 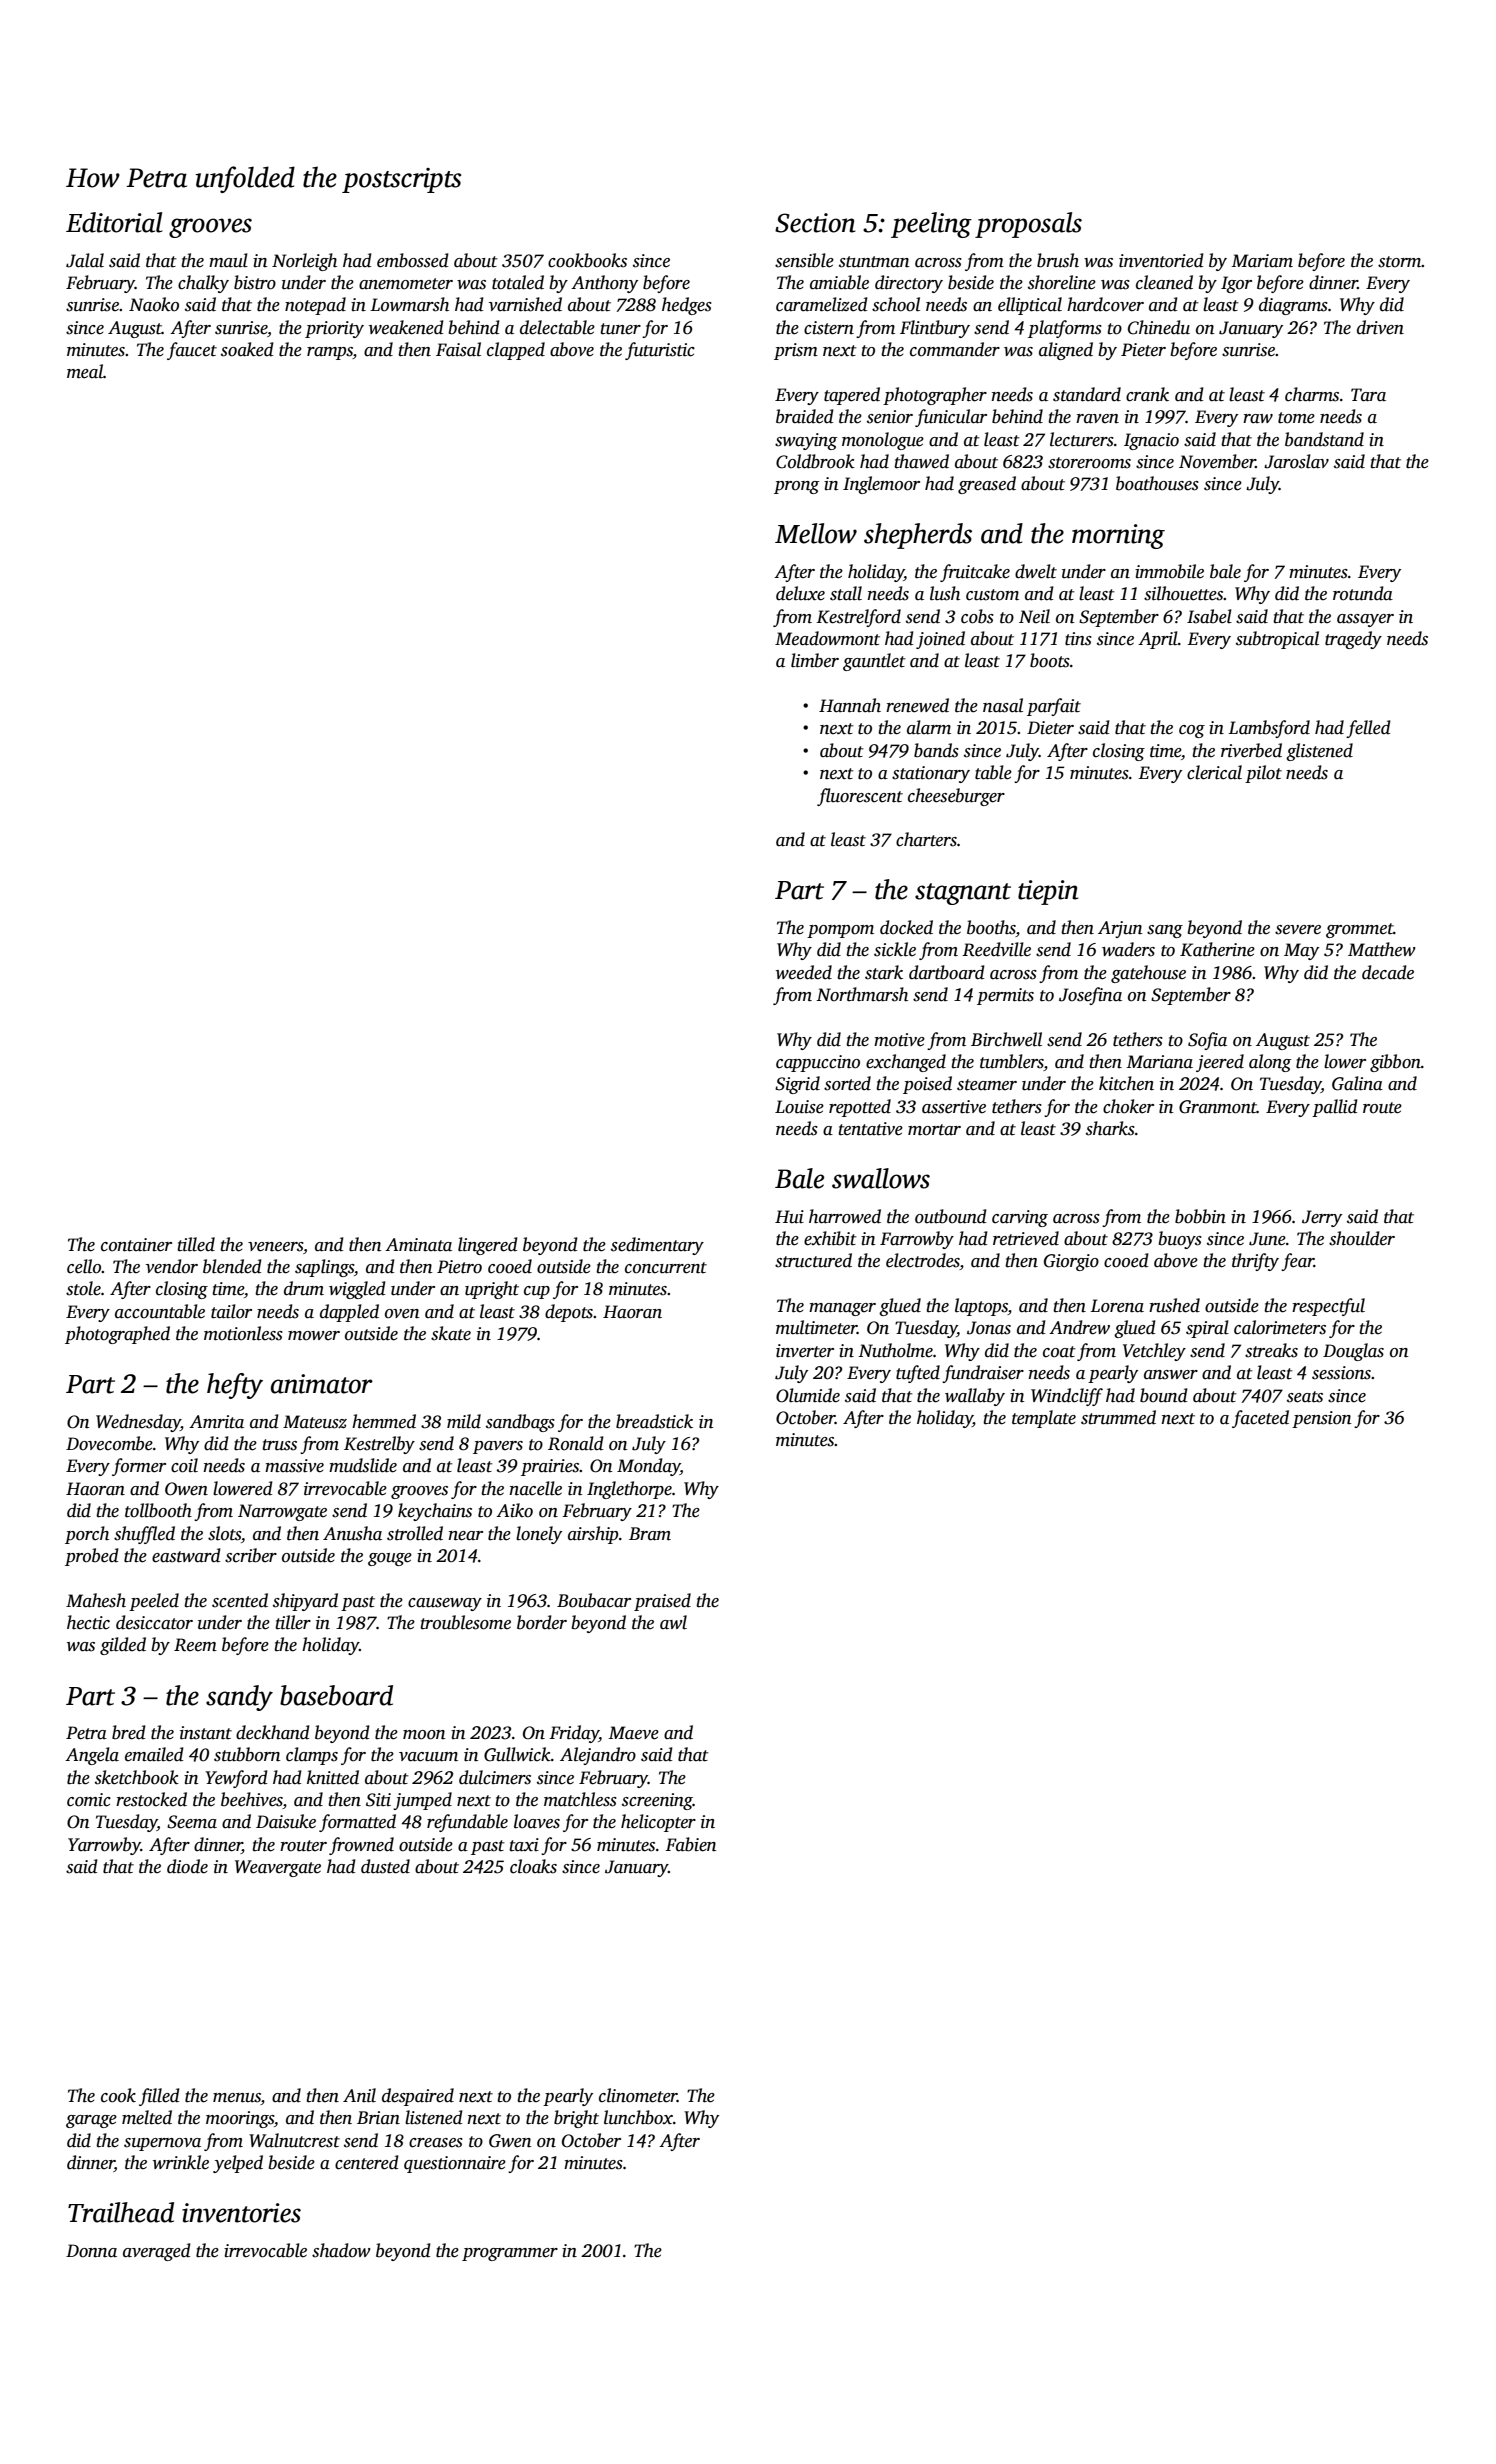 What do you see at coordinates (240, 2119) in the screenshot?
I see `moorings` at bounding box center [240, 2119].
